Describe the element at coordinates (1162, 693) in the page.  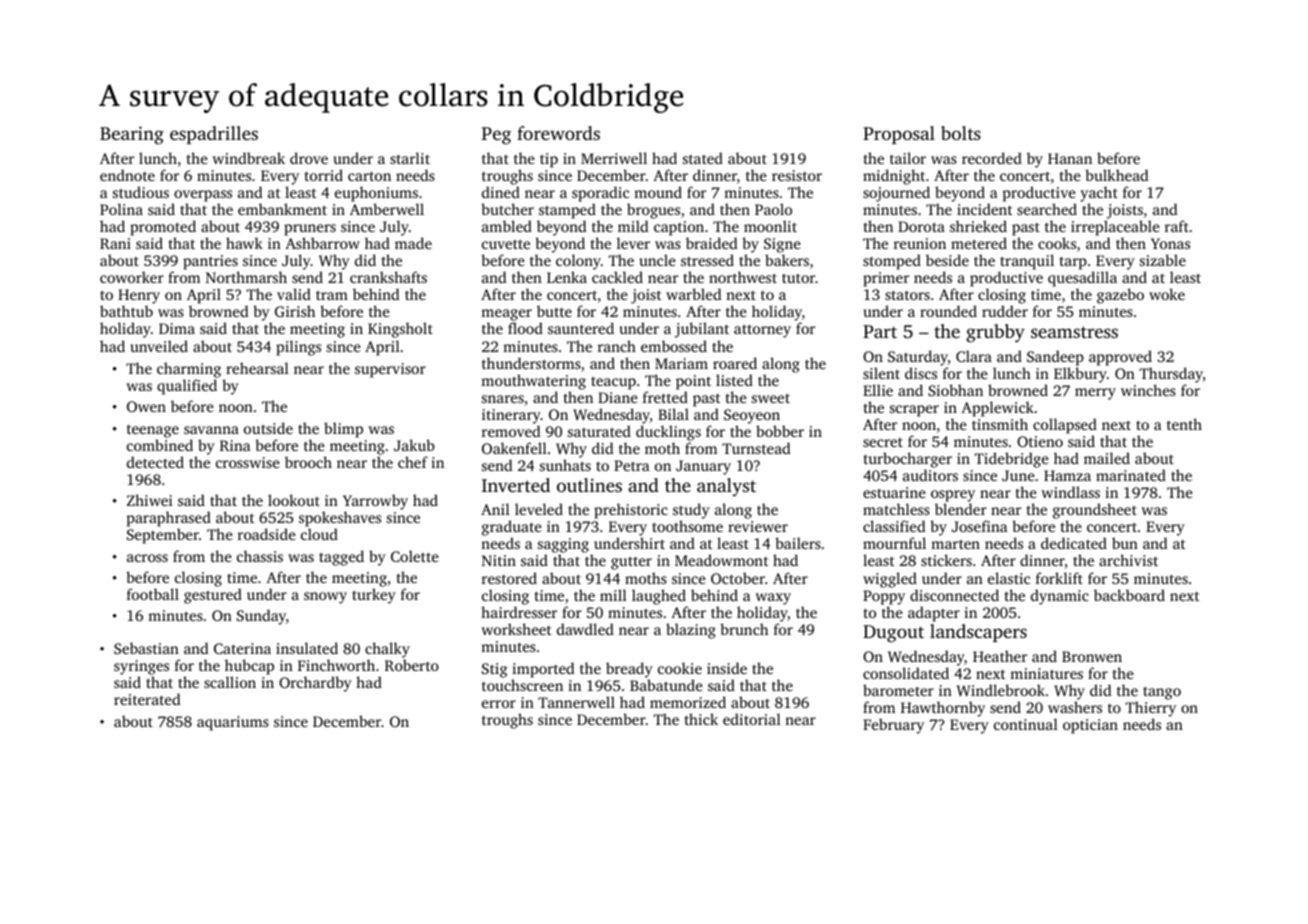
I see `tango` at that location.
